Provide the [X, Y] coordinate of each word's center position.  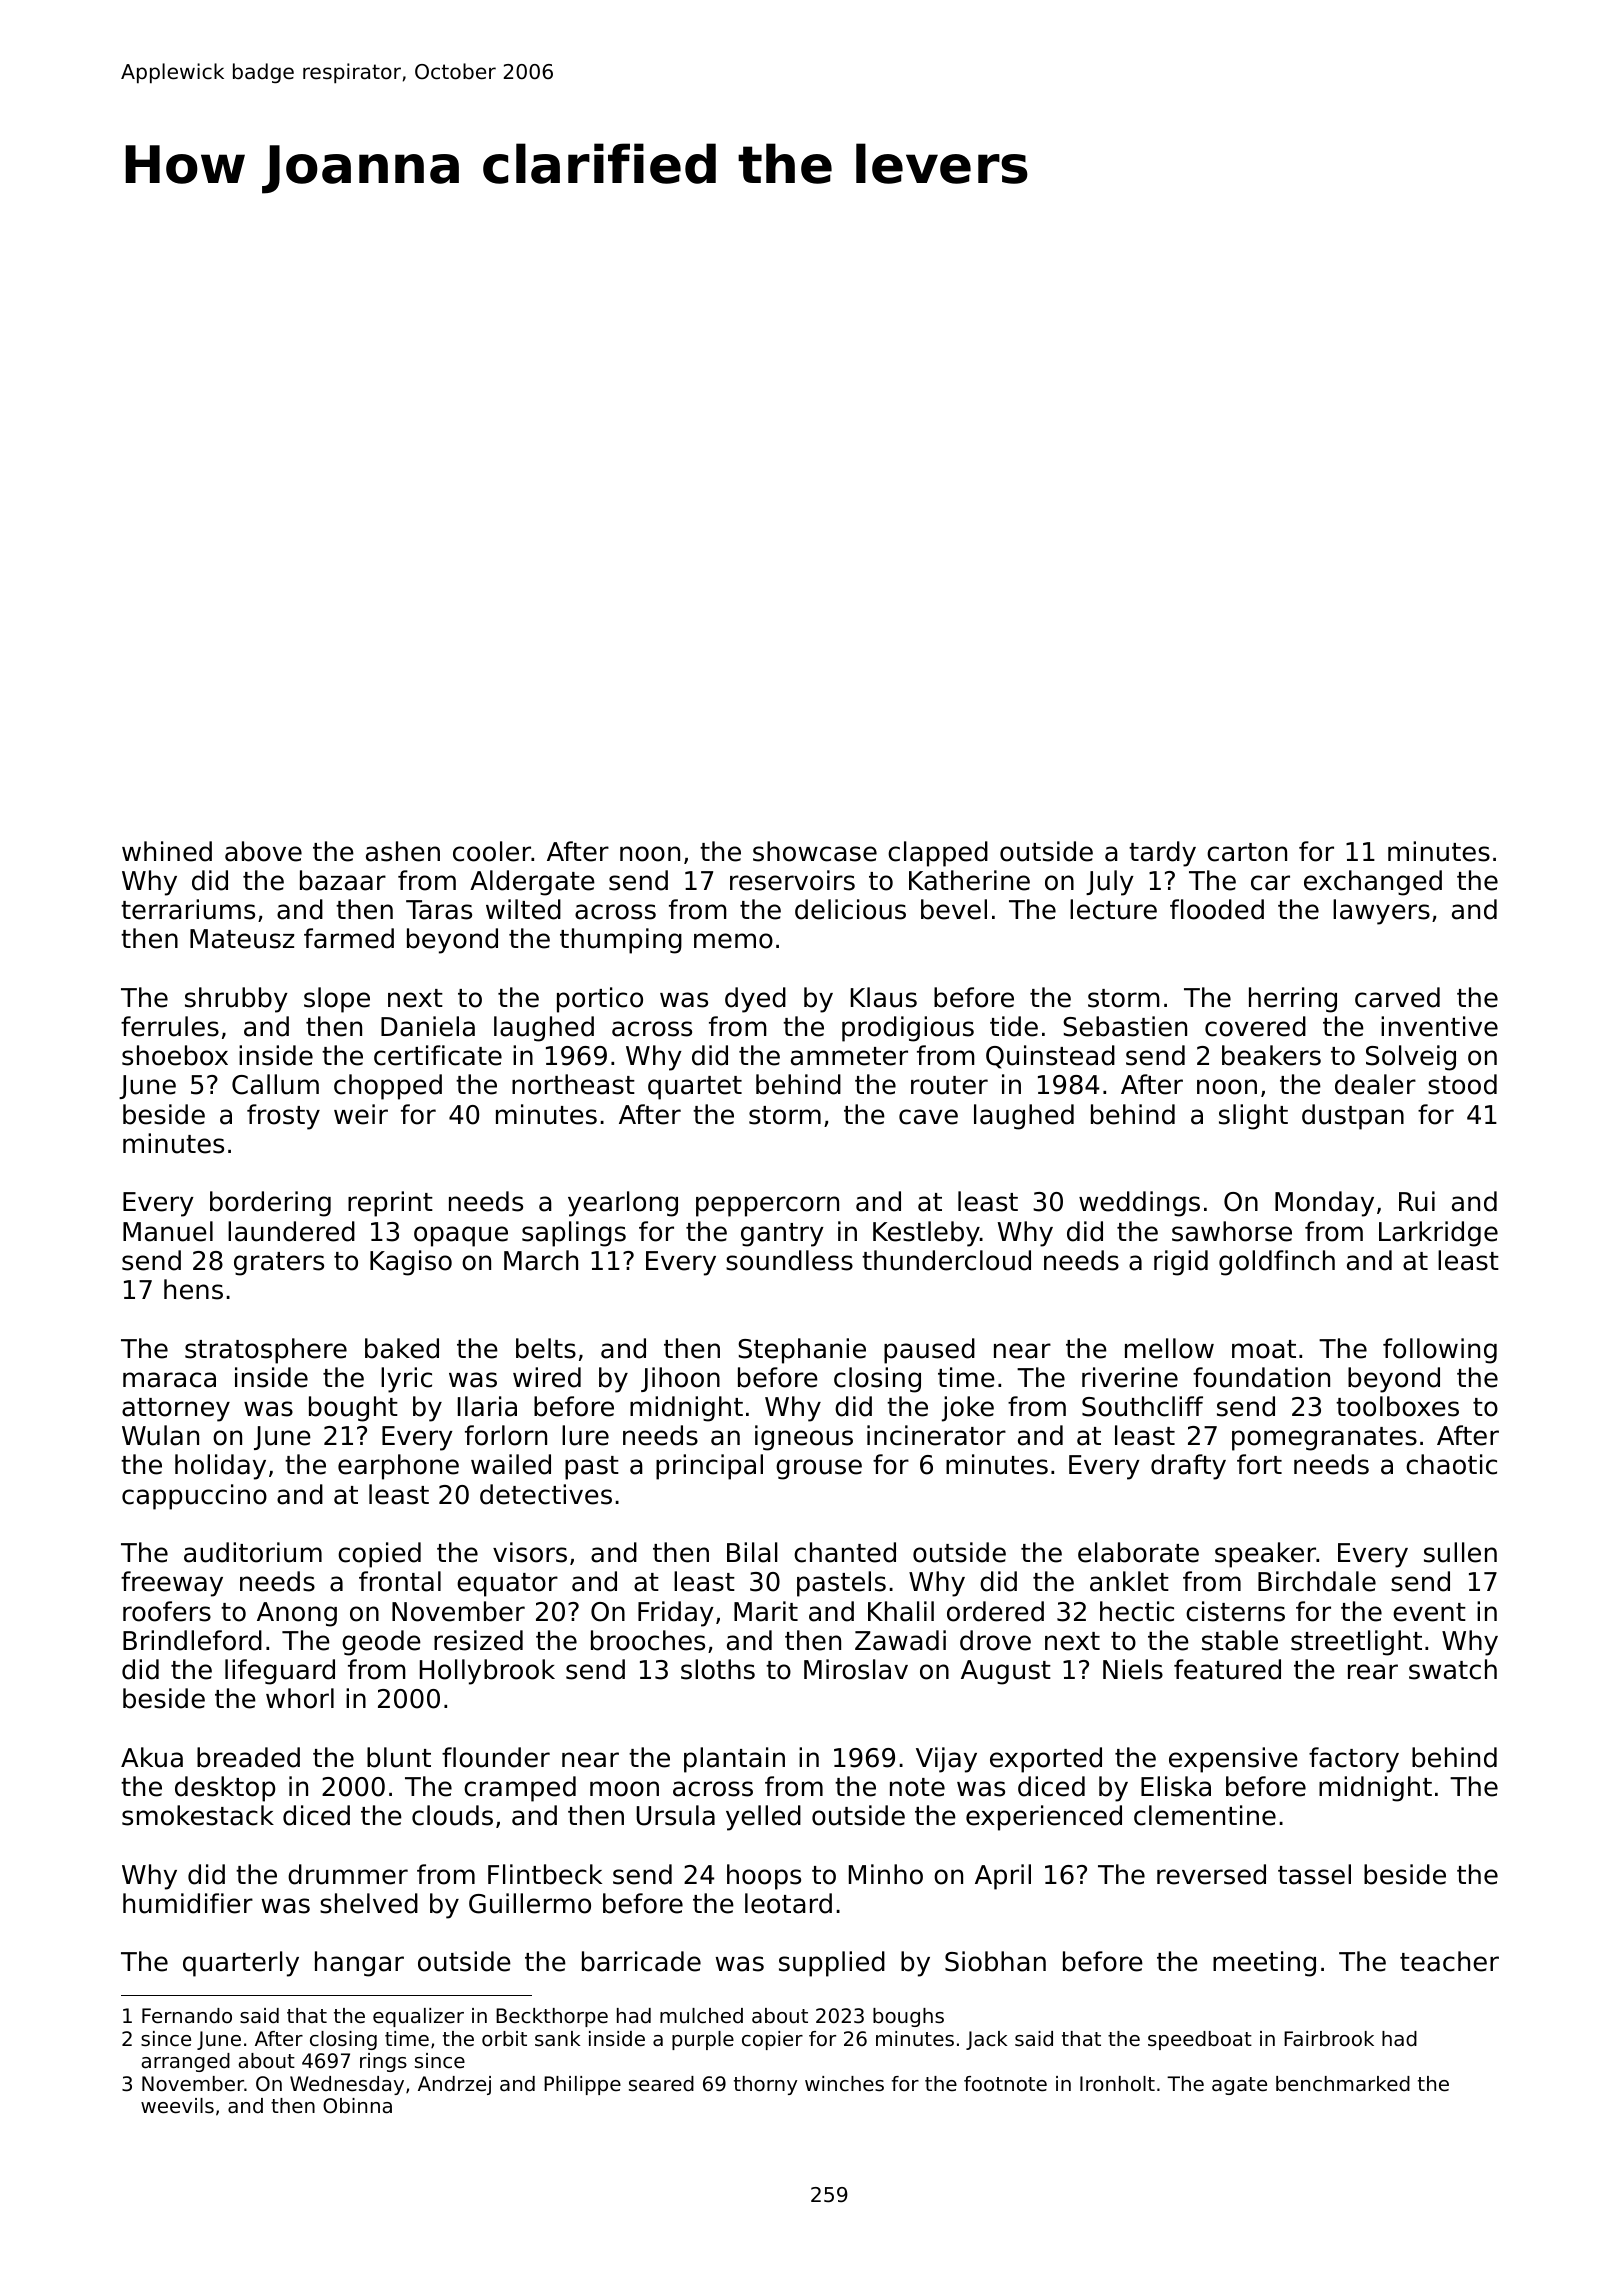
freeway [172, 1584]
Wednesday [347, 2085]
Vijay [946, 1760]
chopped [388, 1087]
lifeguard [280, 1672]
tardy [1162, 854]
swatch [1453, 1669]
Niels [1133, 1669]
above [263, 851]
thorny [765, 2085]
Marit [766, 1611]
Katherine [969, 880]
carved [1397, 997]
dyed [755, 1000]
